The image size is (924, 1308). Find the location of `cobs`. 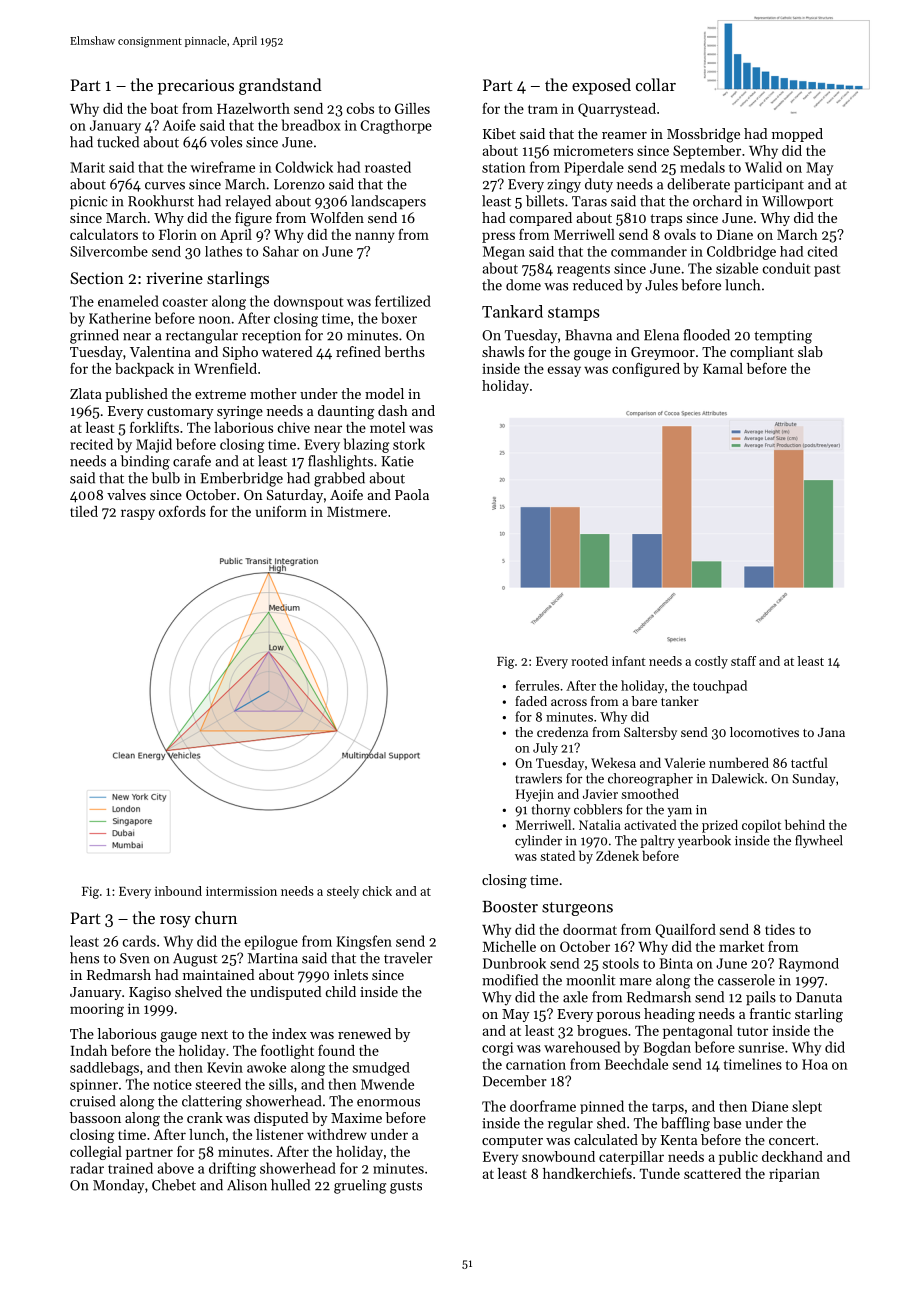

cobs is located at coordinates (360, 108).
